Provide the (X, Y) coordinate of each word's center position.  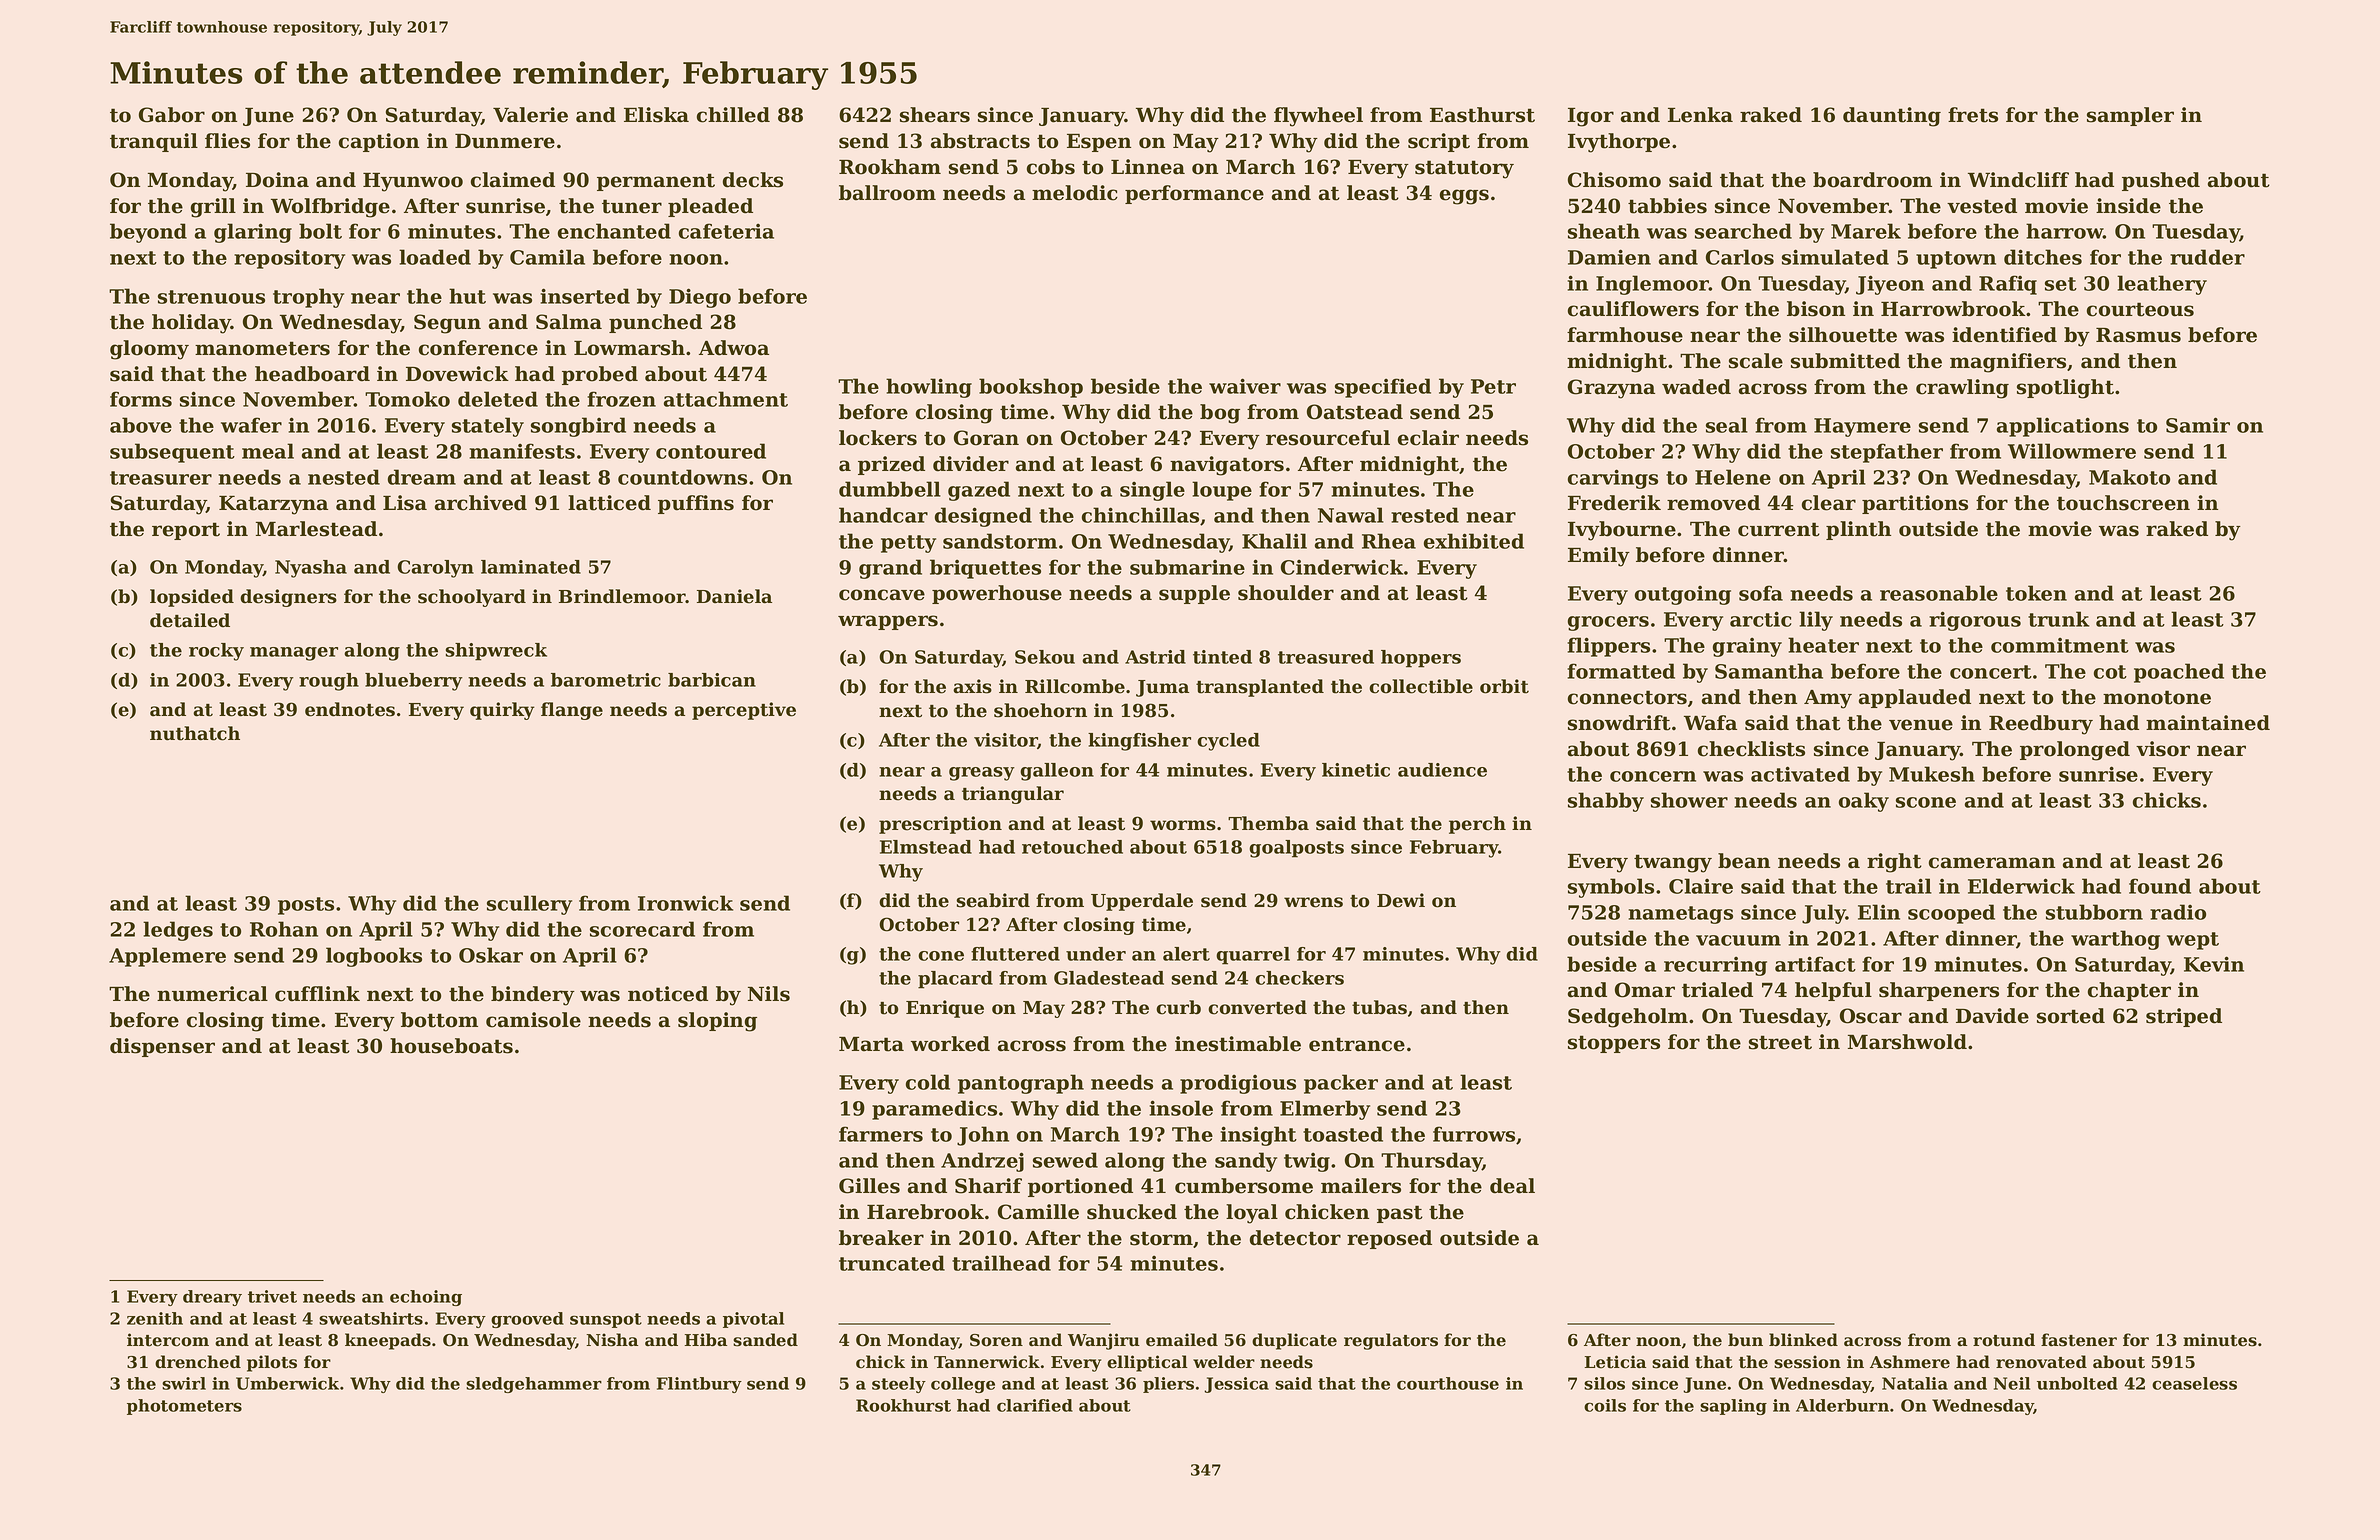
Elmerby (1325, 1110)
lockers (878, 438)
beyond (148, 233)
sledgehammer (534, 1385)
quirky (502, 711)
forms (141, 399)
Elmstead (926, 847)
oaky (1864, 802)
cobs (1051, 167)
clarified (1035, 1405)
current (1779, 529)
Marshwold (1907, 1042)
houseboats (451, 1046)
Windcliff (2018, 180)
